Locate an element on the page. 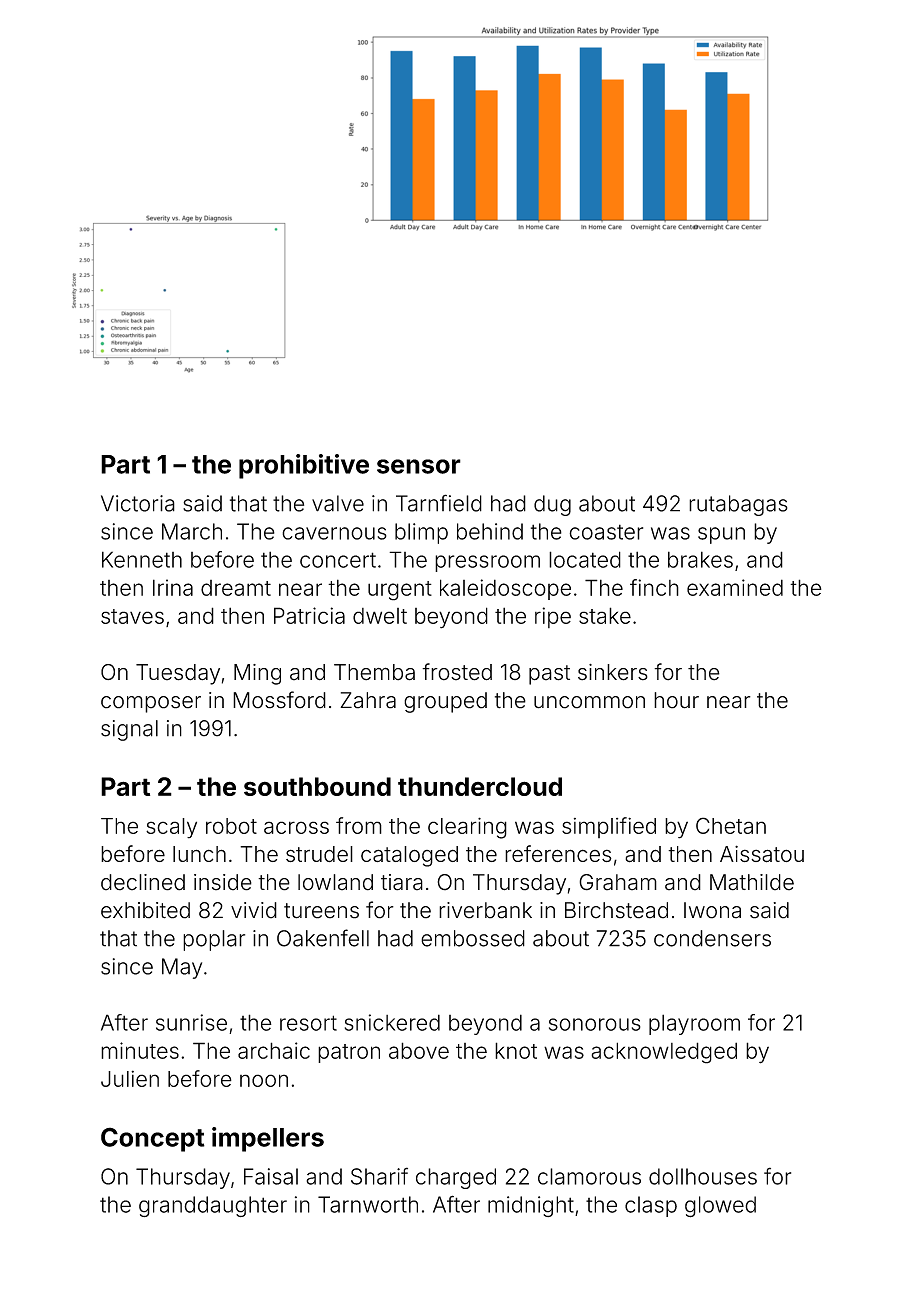 This page has width=924, height=1314. from is located at coordinates (359, 825).
